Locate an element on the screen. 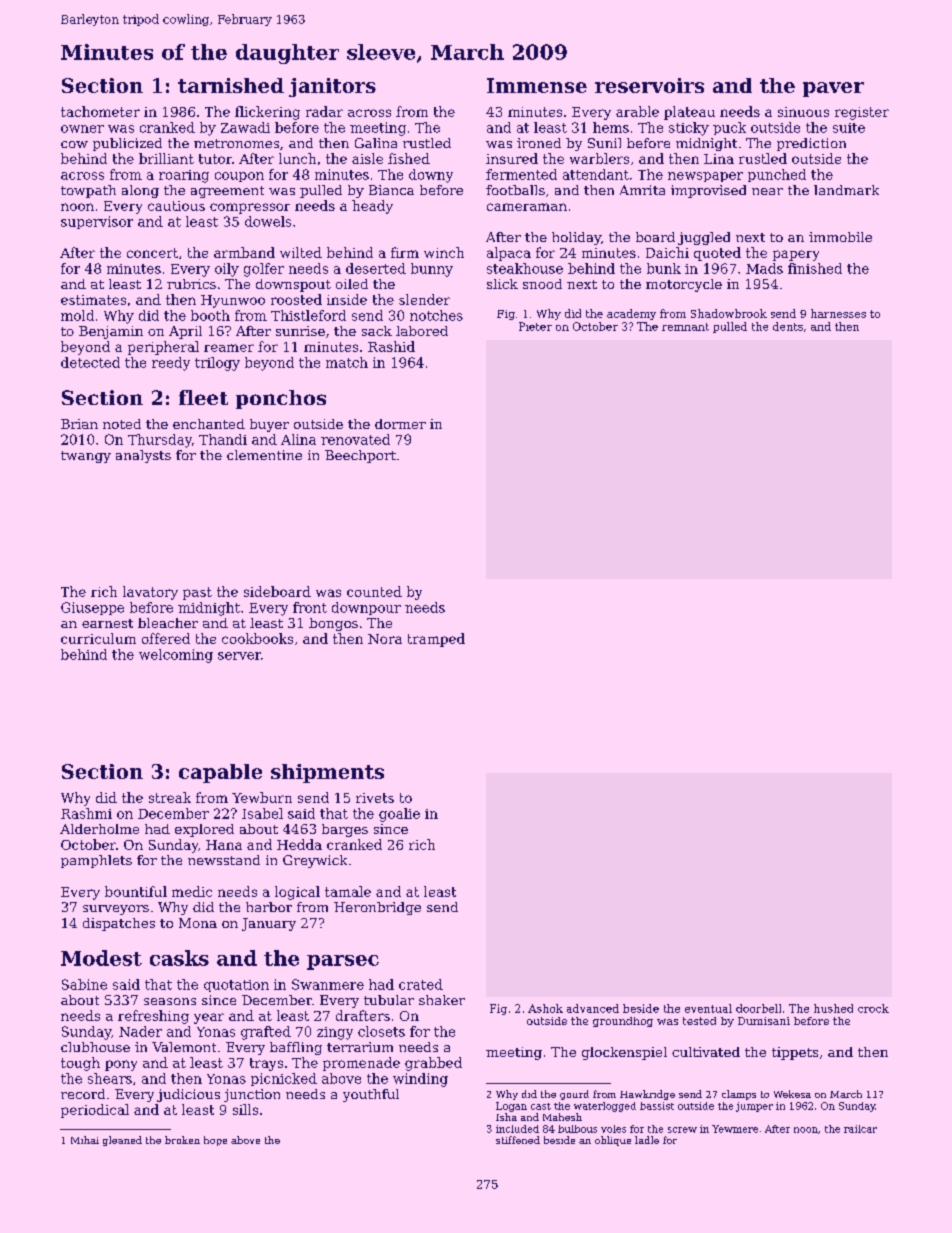 The image size is (952, 1233). Immense is located at coordinates (537, 85).
